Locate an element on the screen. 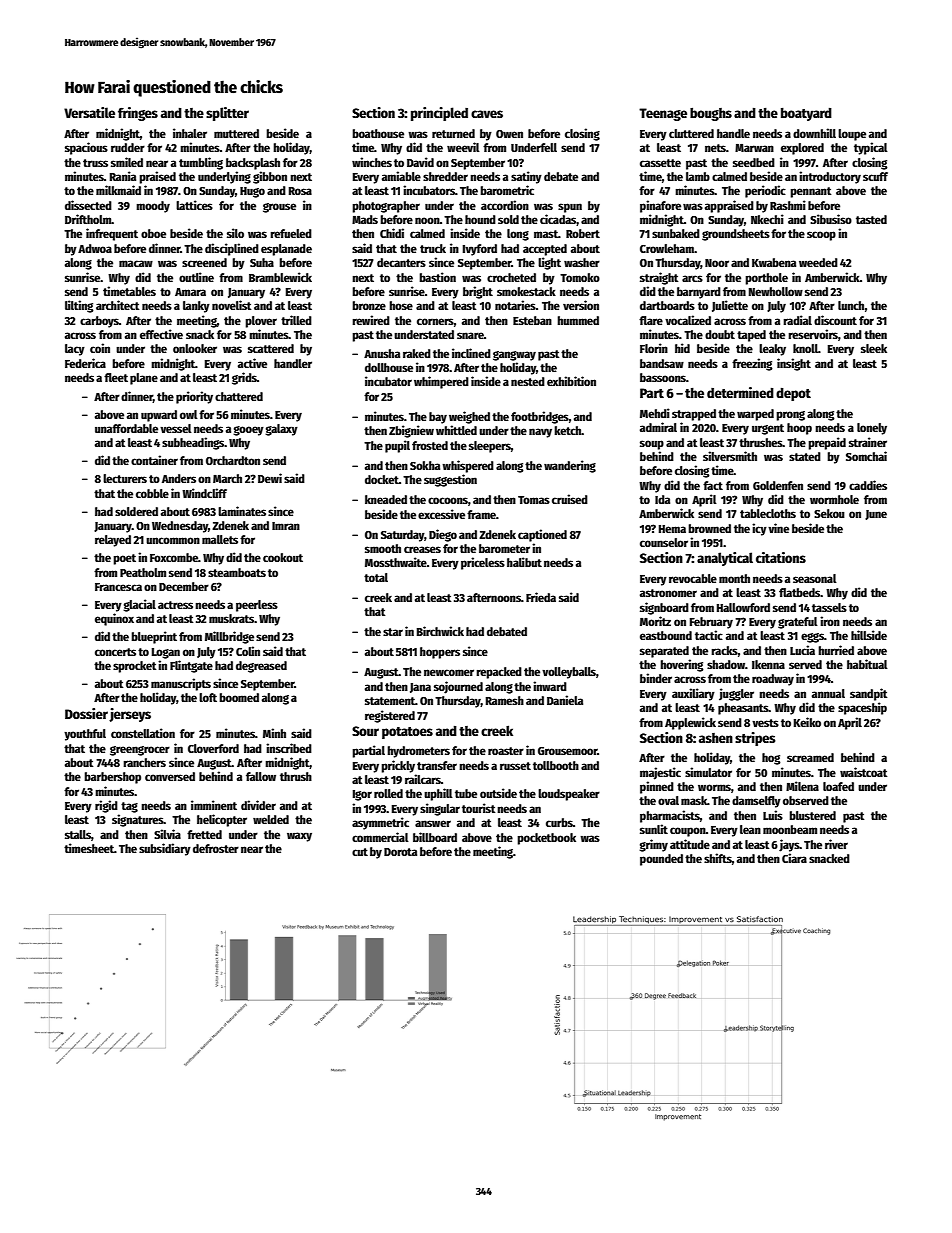  seasonal is located at coordinates (815, 578).
